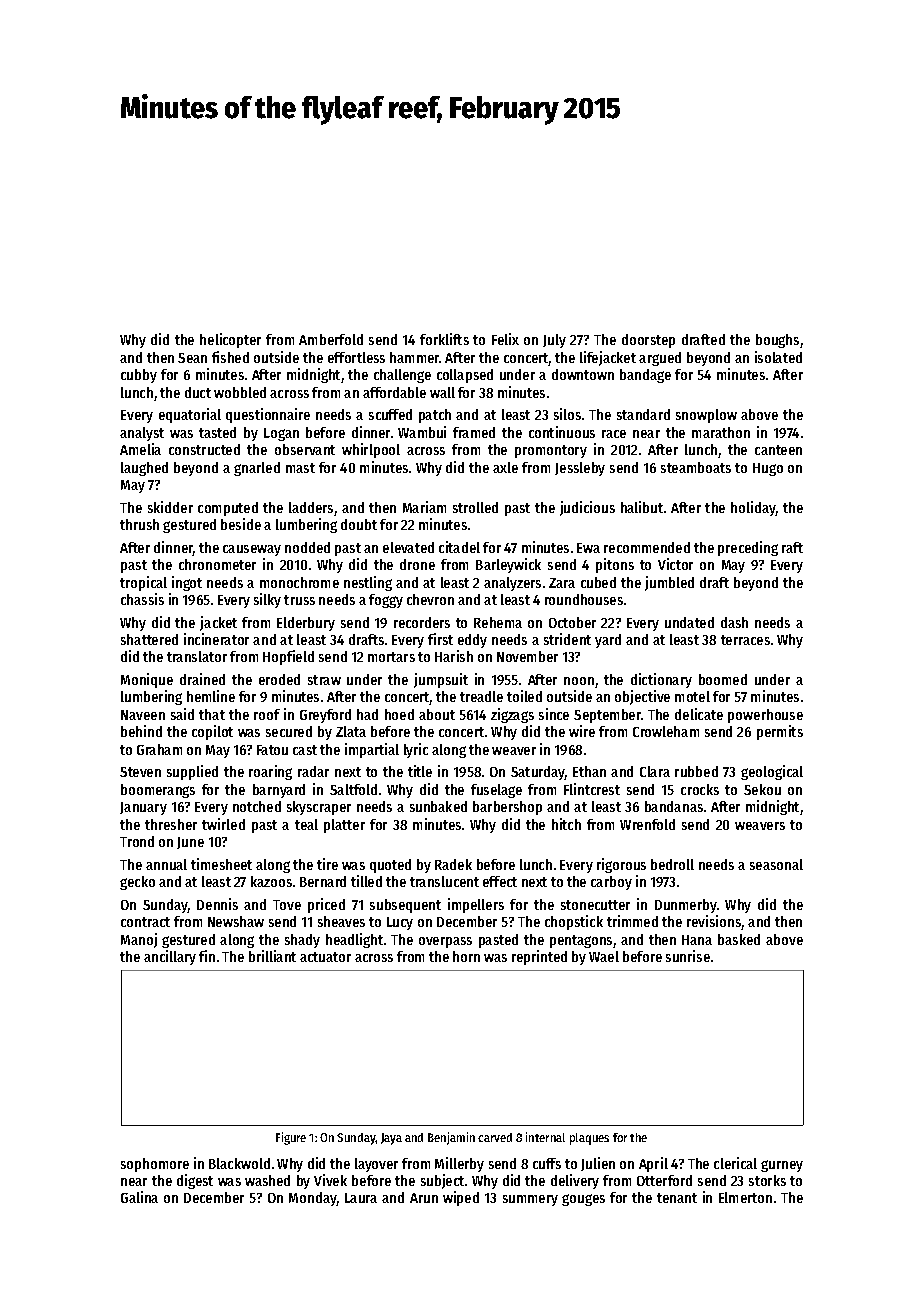 Image resolution: width=924 pixels, height=1308 pixels. What do you see at coordinates (420, 771) in the image?
I see `title` at bounding box center [420, 771].
